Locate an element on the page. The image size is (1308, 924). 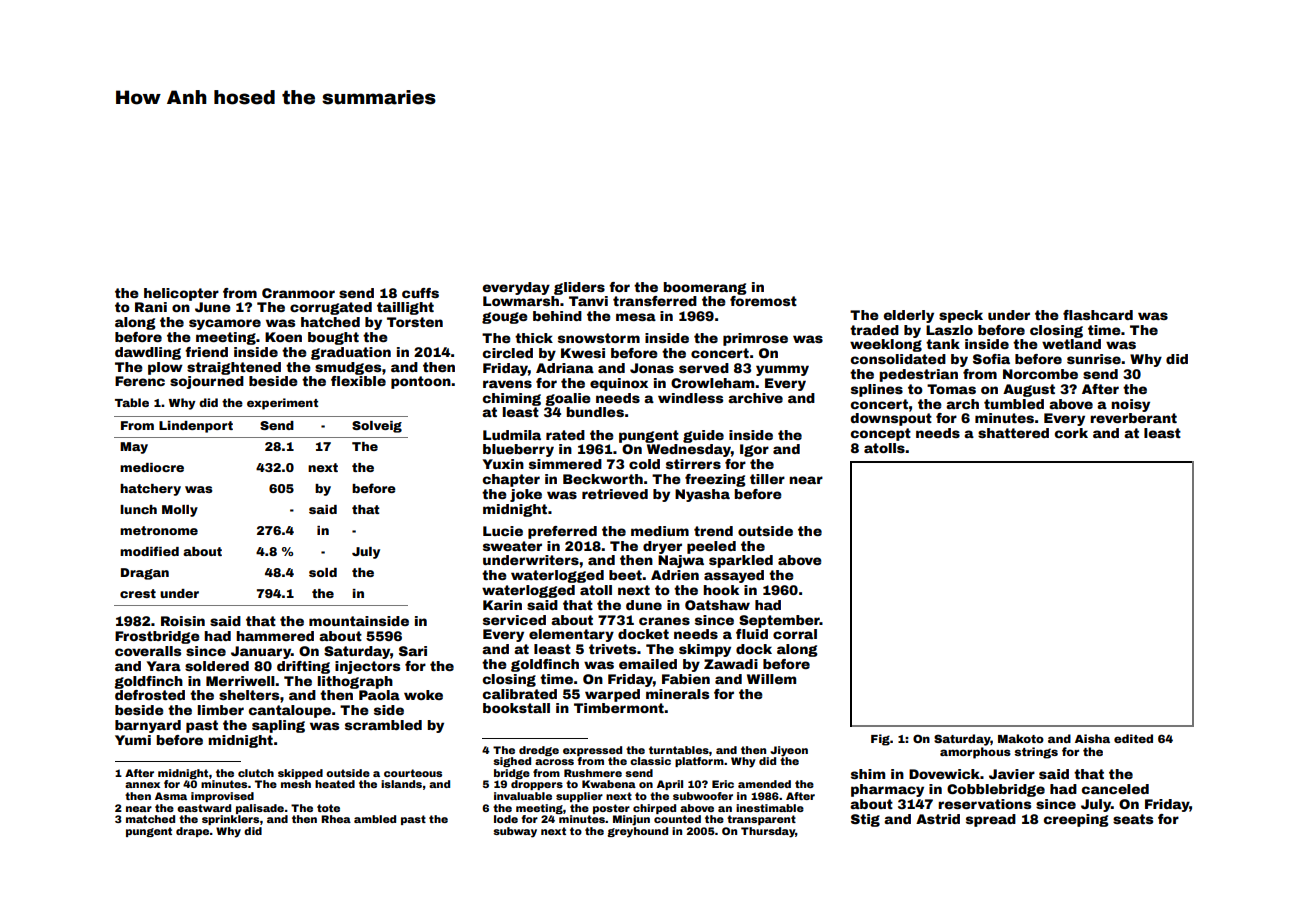
drape is located at coordinates (193, 832).
